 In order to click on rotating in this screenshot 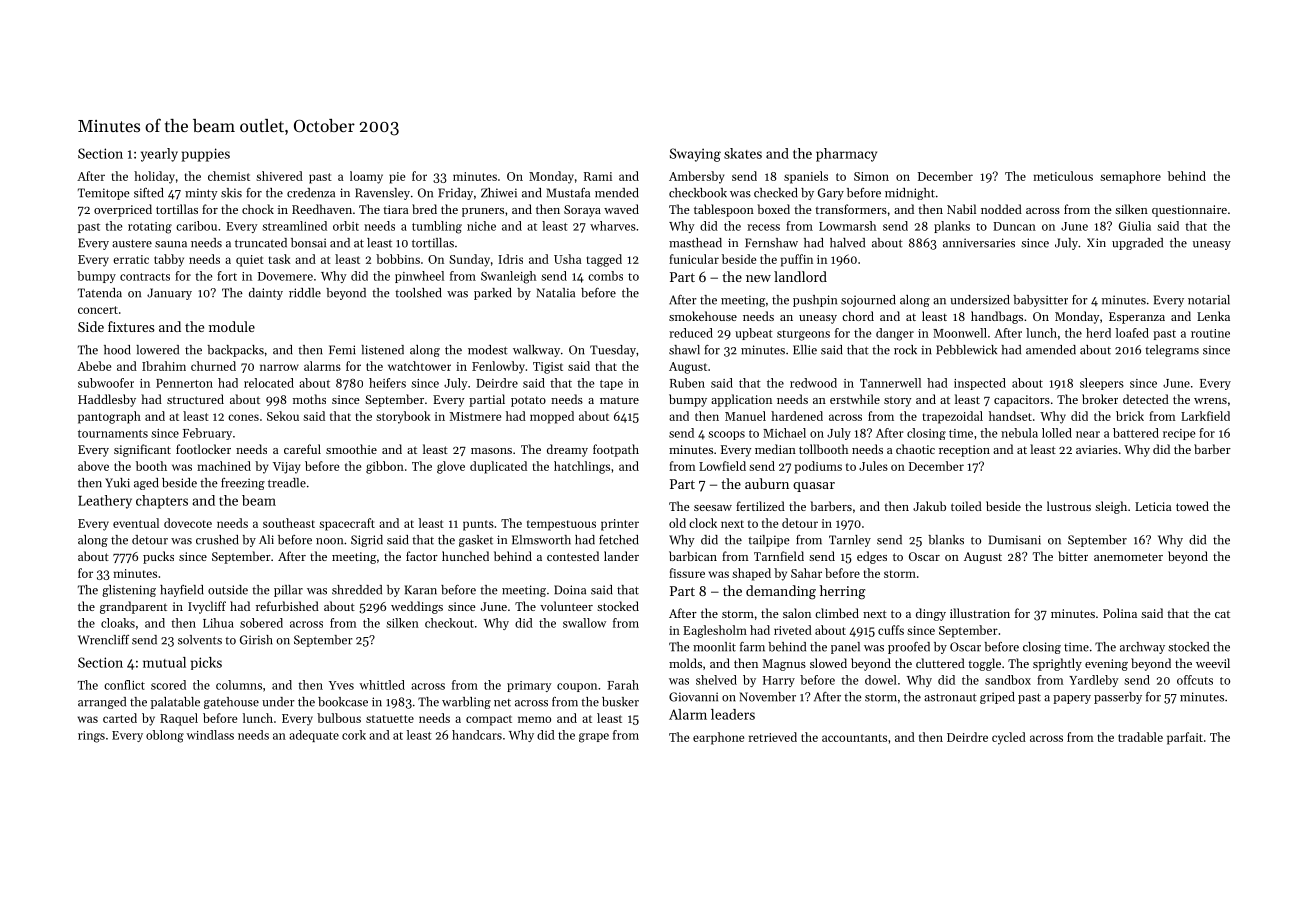, I will do `click(150, 228)`.
